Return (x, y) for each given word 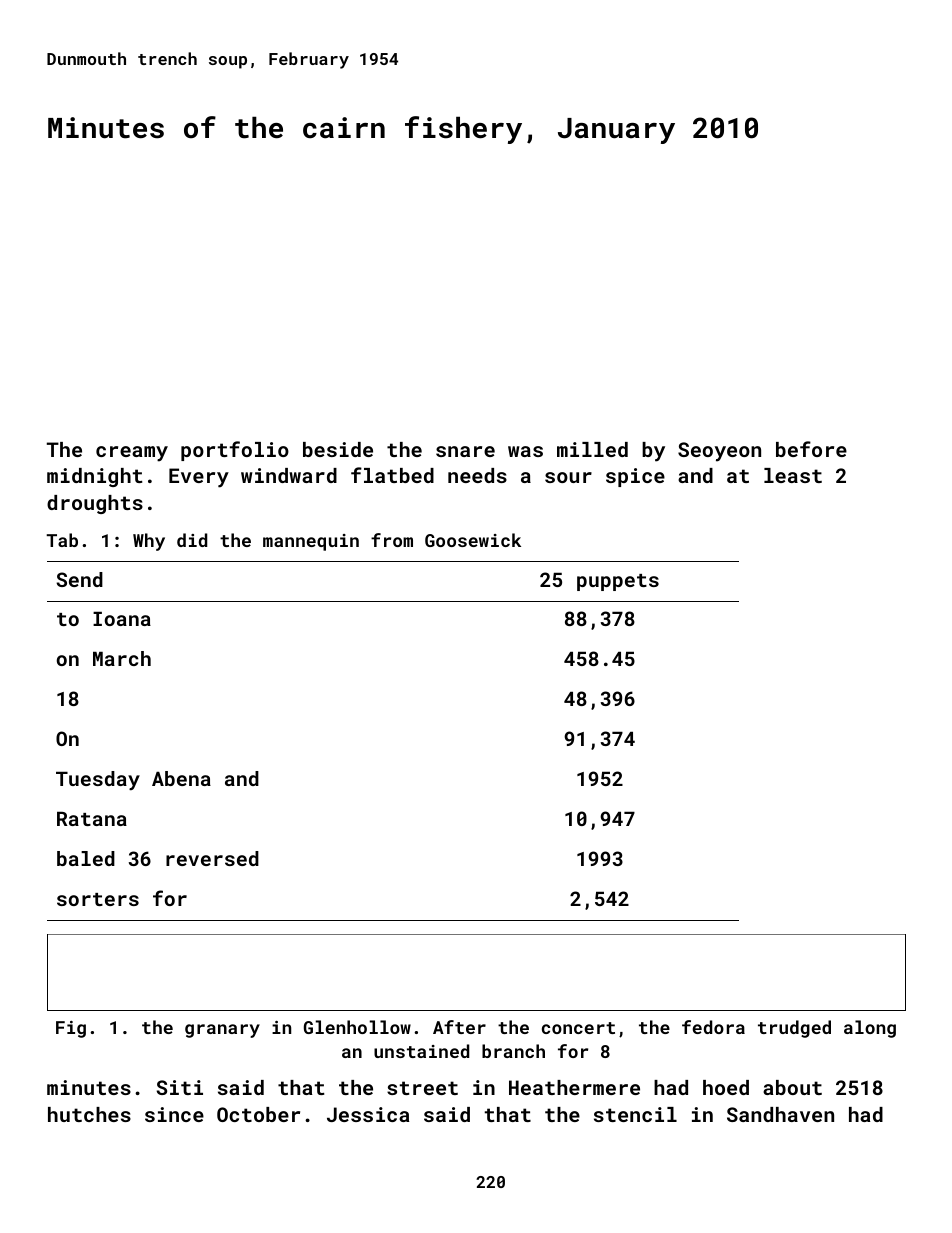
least (793, 475)
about (792, 1087)
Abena (181, 778)
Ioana (122, 619)
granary (222, 1031)
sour (568, 477)
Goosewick (473, 540)
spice (635, 477)
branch (513, 1051)
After (459, 1027)
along (870, 1029)
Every (199, 478)
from (392, 540)
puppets (618, 582)
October (258, 1114)
